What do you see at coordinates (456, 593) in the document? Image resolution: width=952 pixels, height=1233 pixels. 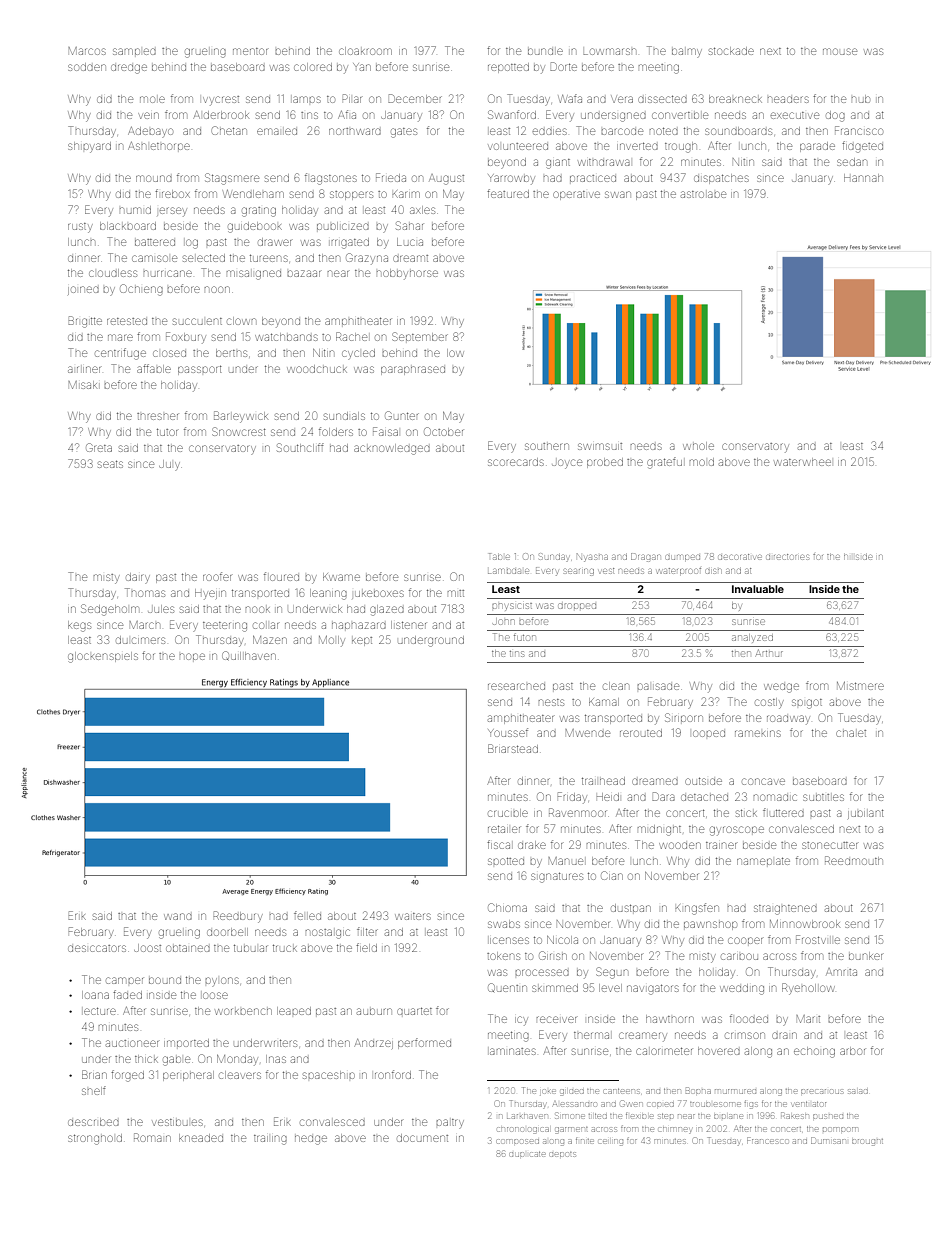 I see `mitt` at bounding box center [456, 593].
